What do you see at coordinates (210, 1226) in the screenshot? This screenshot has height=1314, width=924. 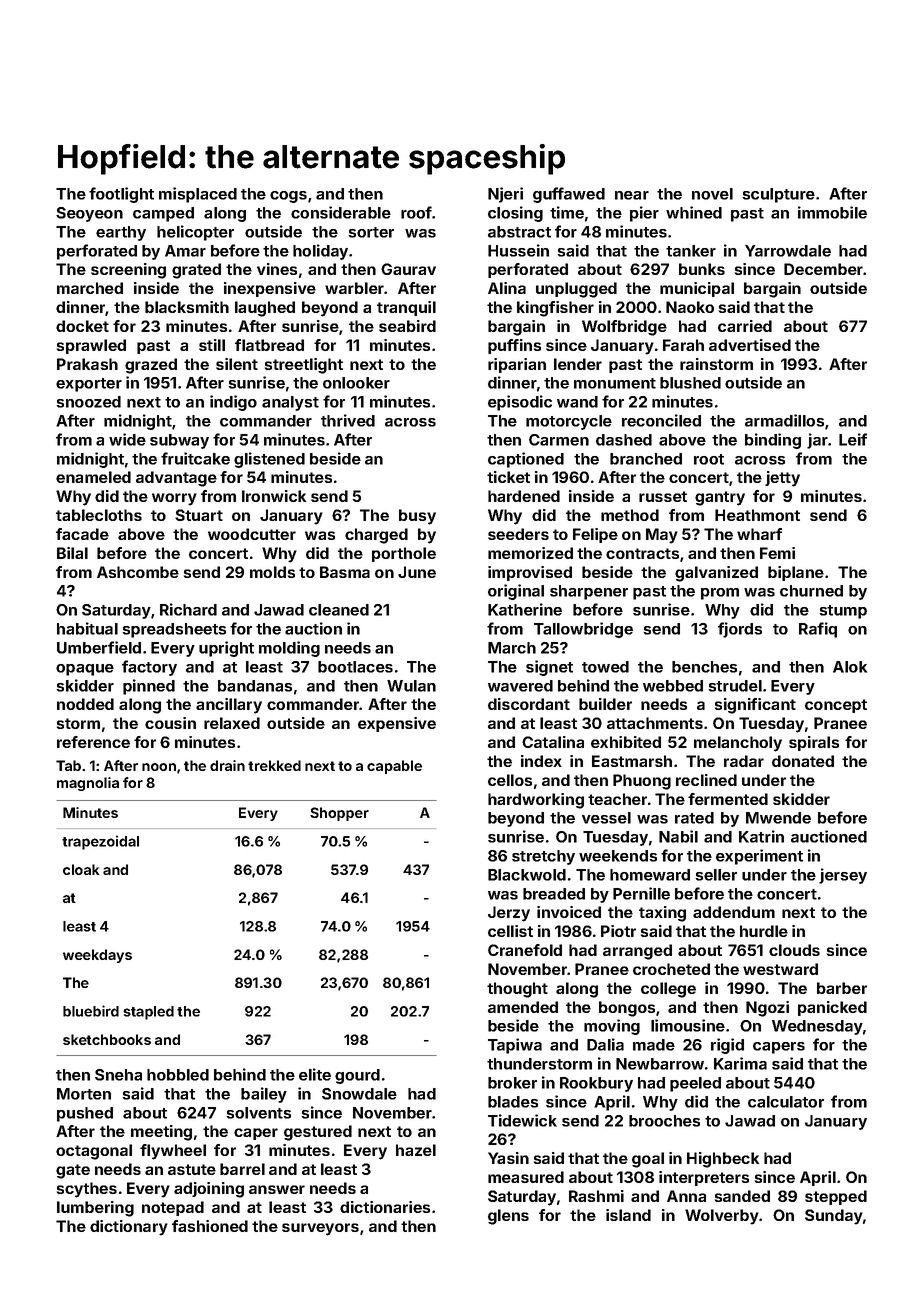 I see `fashioned` at bounding box center [210, 1226].
